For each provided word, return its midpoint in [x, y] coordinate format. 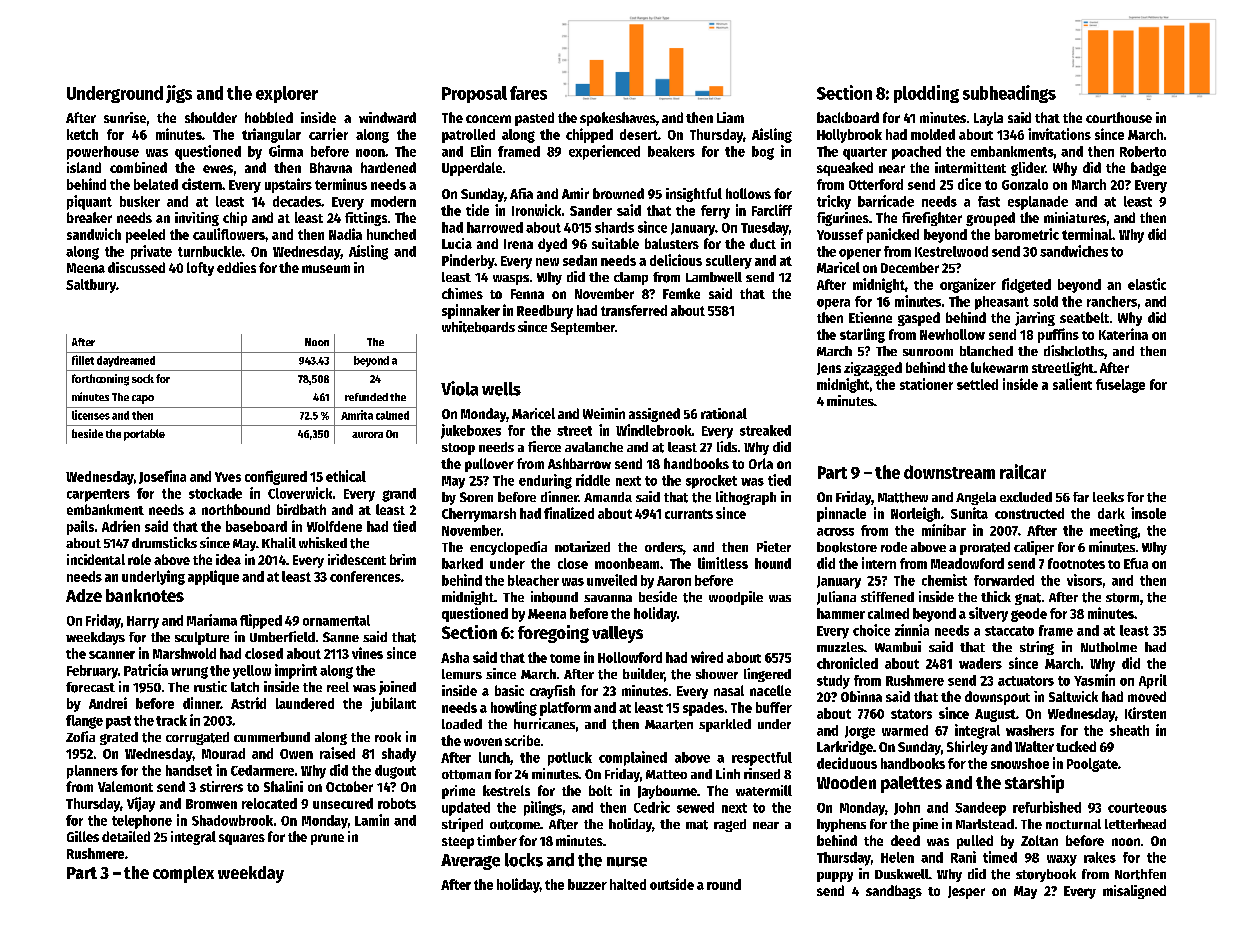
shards [614, 227]
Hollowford [630, 657]
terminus [341, 184]
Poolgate [1092, 765]
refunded [366, 397]
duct [763, 243]
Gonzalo [1025, 184]
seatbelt [1084, 317]
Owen [296, 754]
